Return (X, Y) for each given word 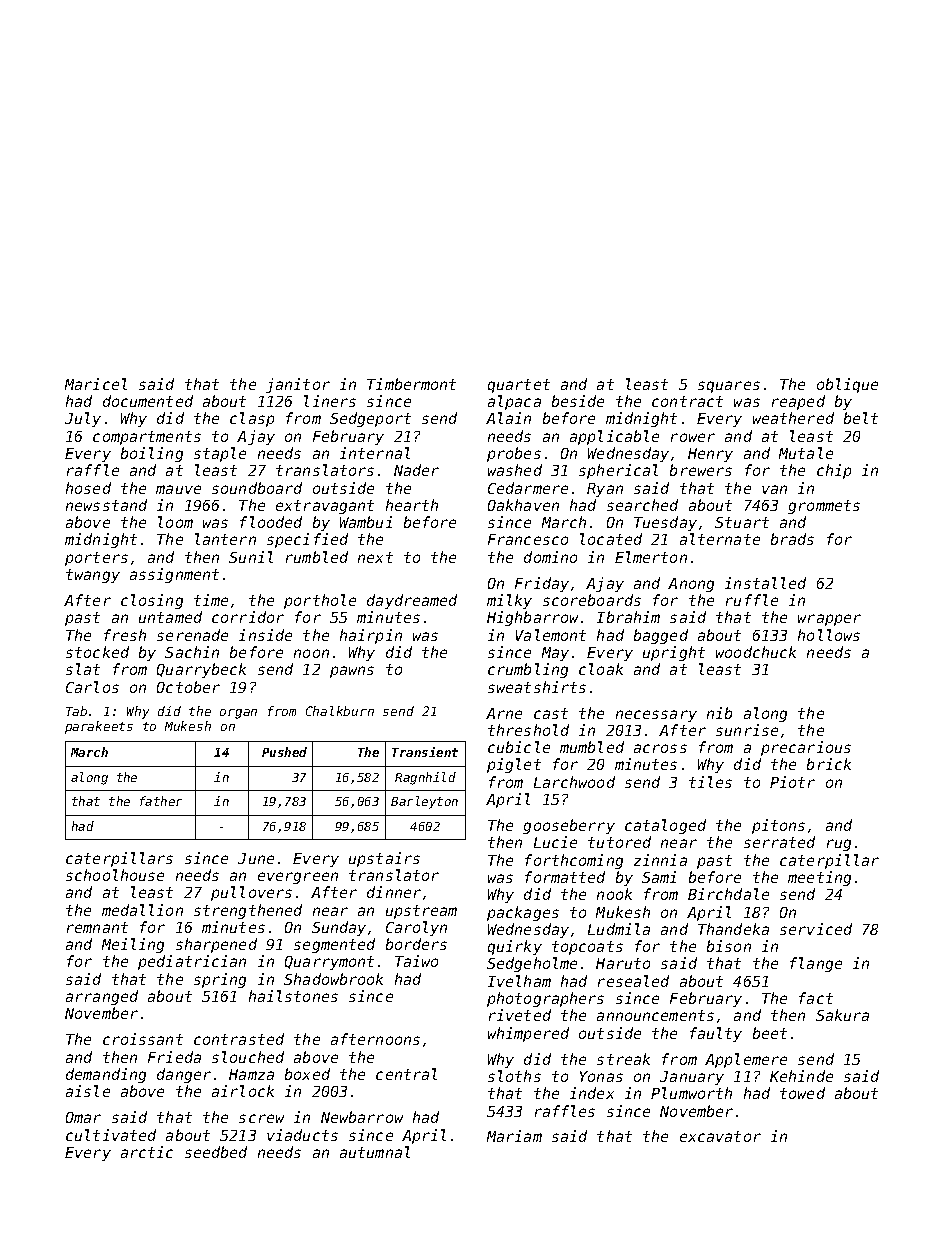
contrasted (239, 1039)
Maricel (96, 384)
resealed (633, 981)
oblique (847, 385)
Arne (504, 713)
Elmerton (651, 557)
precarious (806, 748)
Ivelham (519, 981)
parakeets (99, 727)
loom (175, 522)
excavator (720, 1136)
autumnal (375, 1152)
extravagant (325, 507)
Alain (508, 418)
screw (261, 1118)
